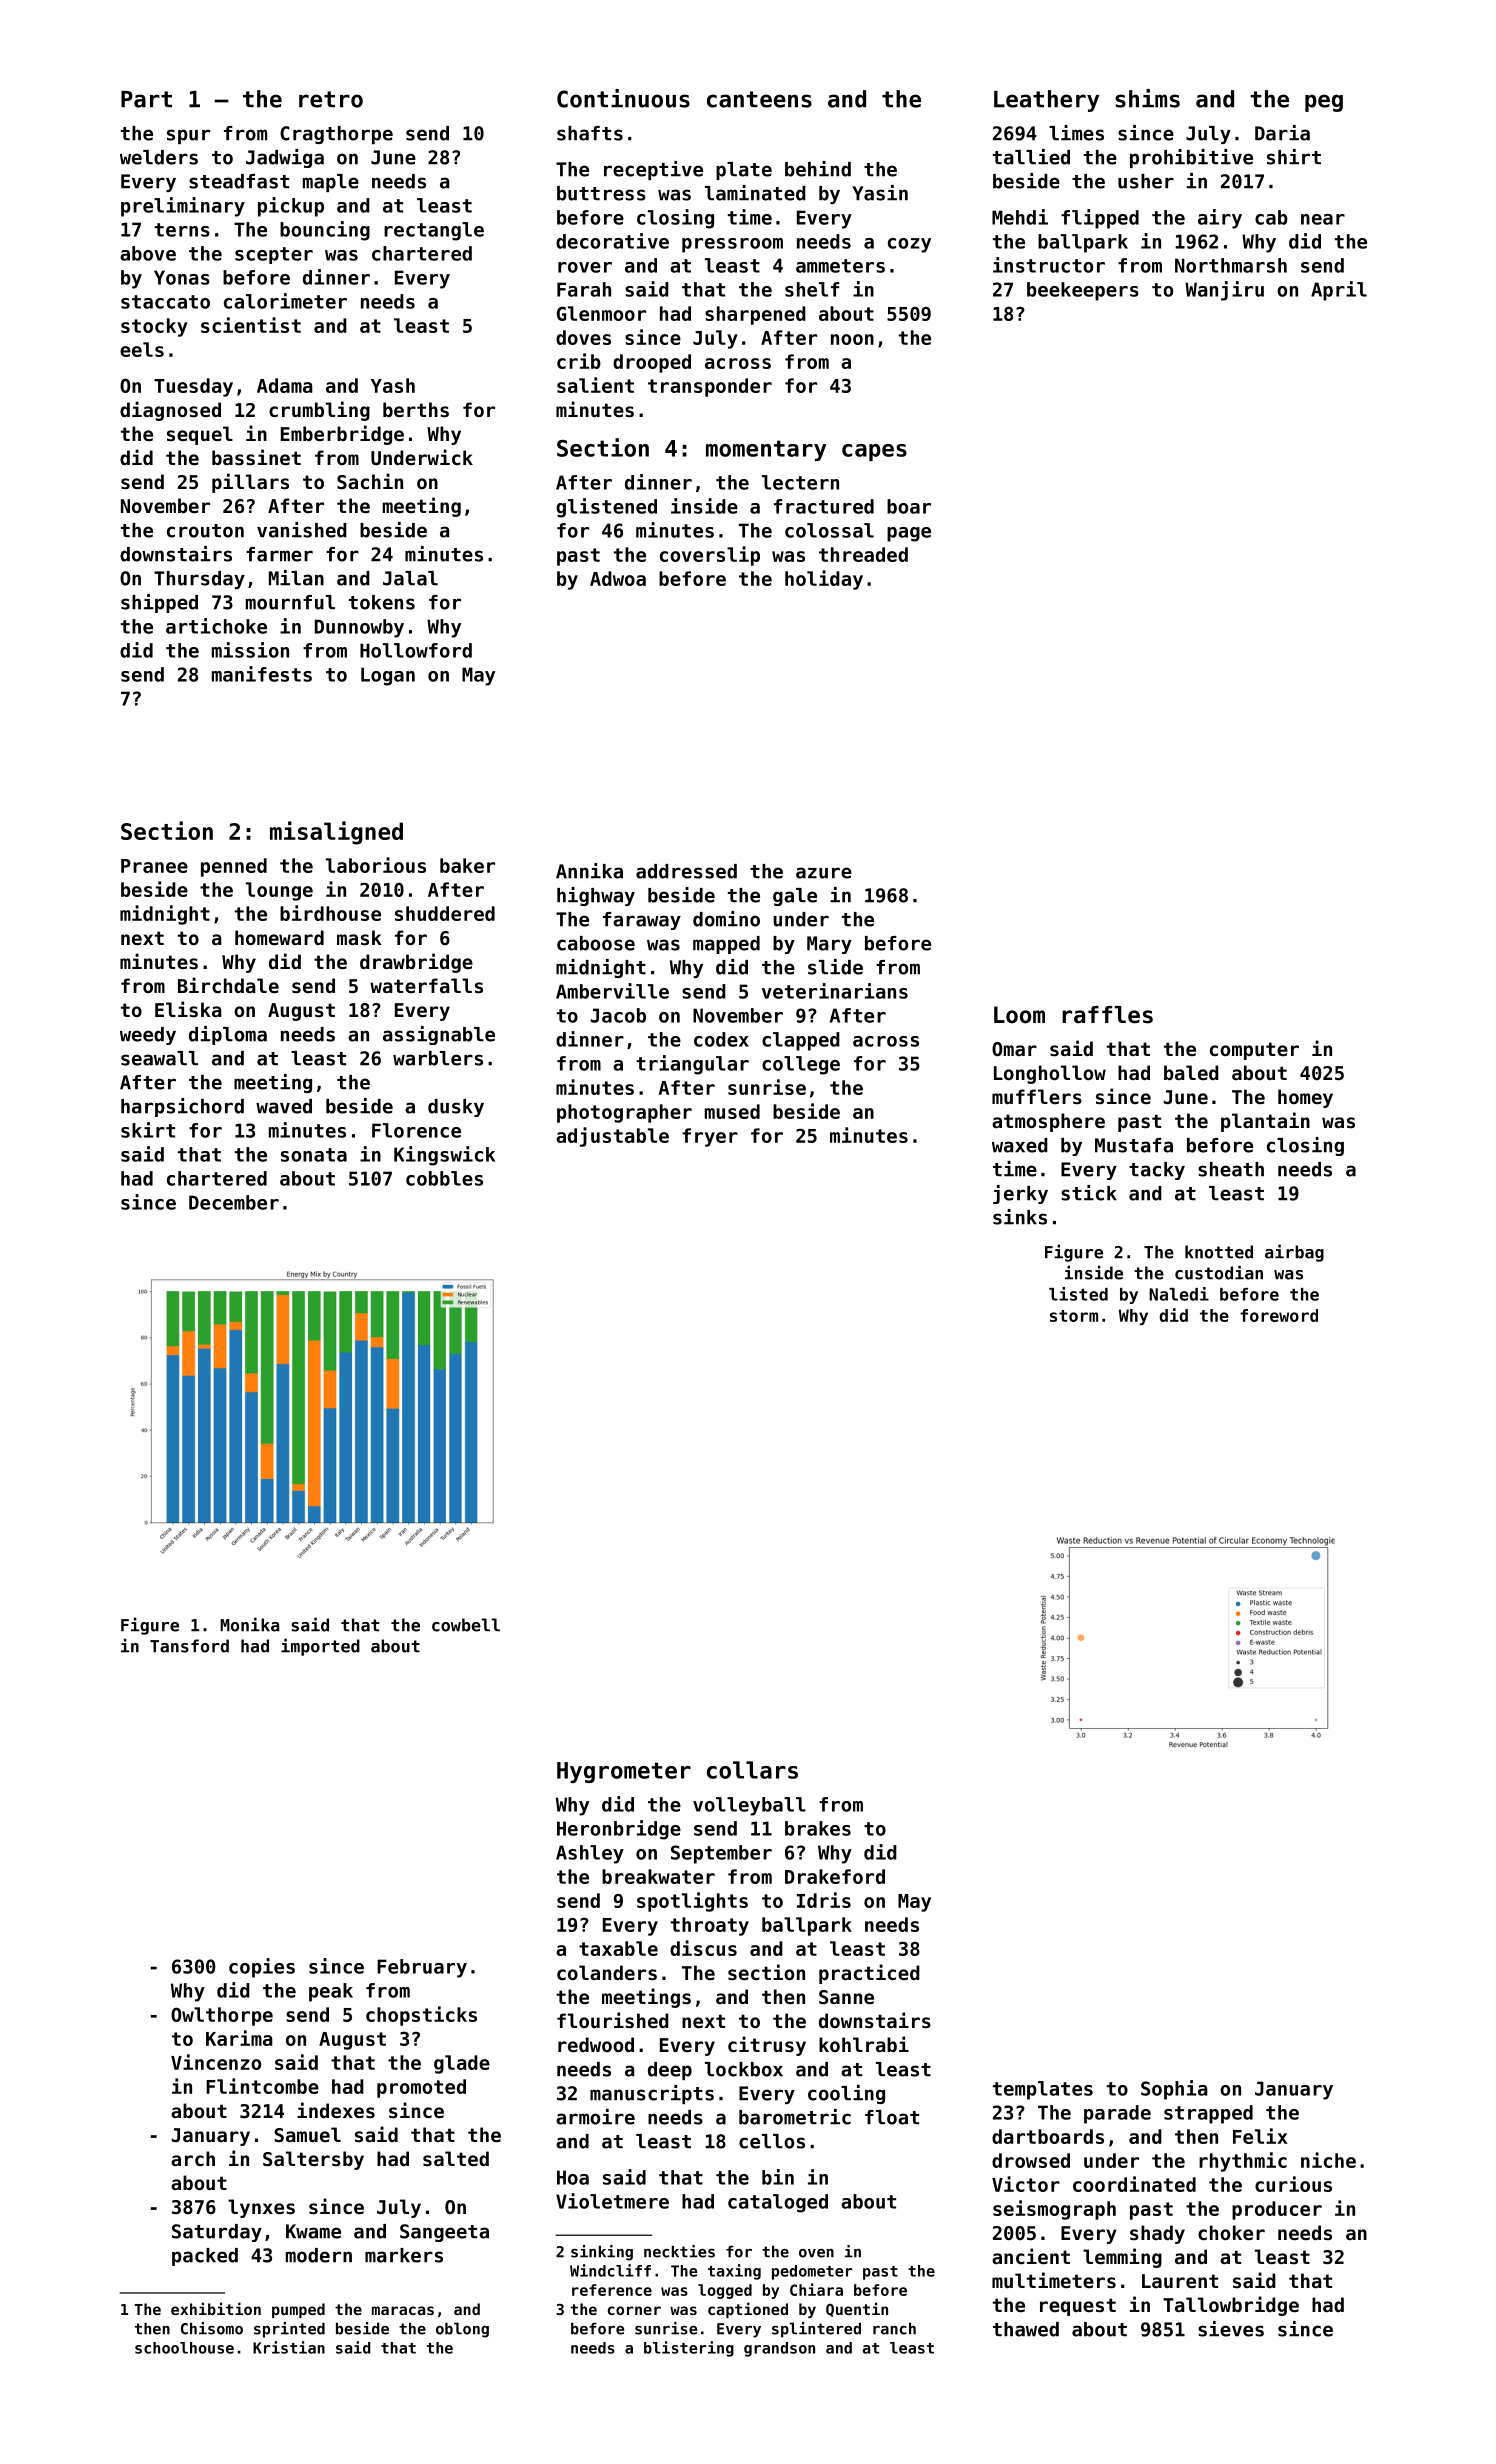 The image size is (1496, 2464). I want to click on canteens, so click(759, 99).
